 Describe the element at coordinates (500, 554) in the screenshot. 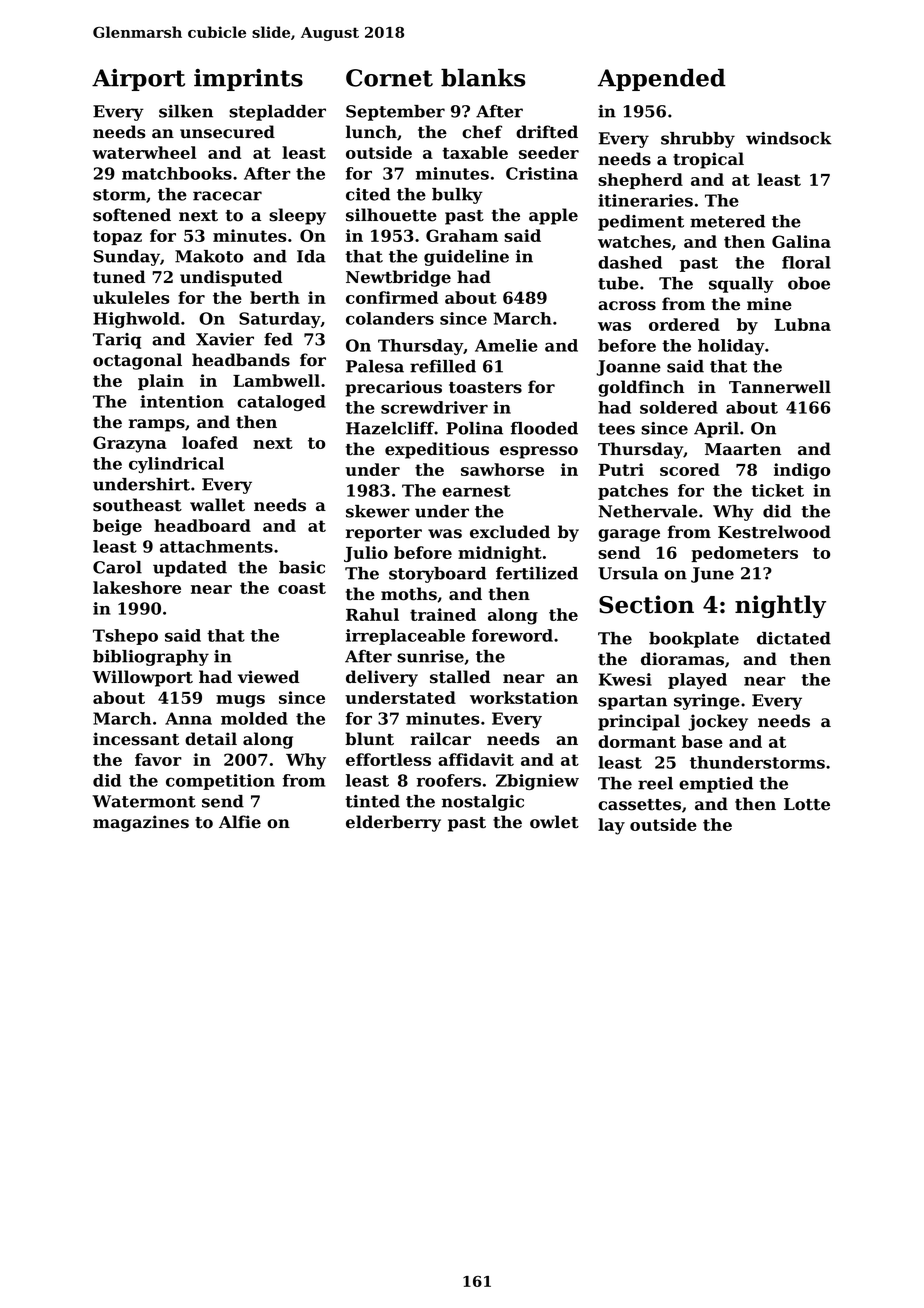

I see `midnight` at that location.
